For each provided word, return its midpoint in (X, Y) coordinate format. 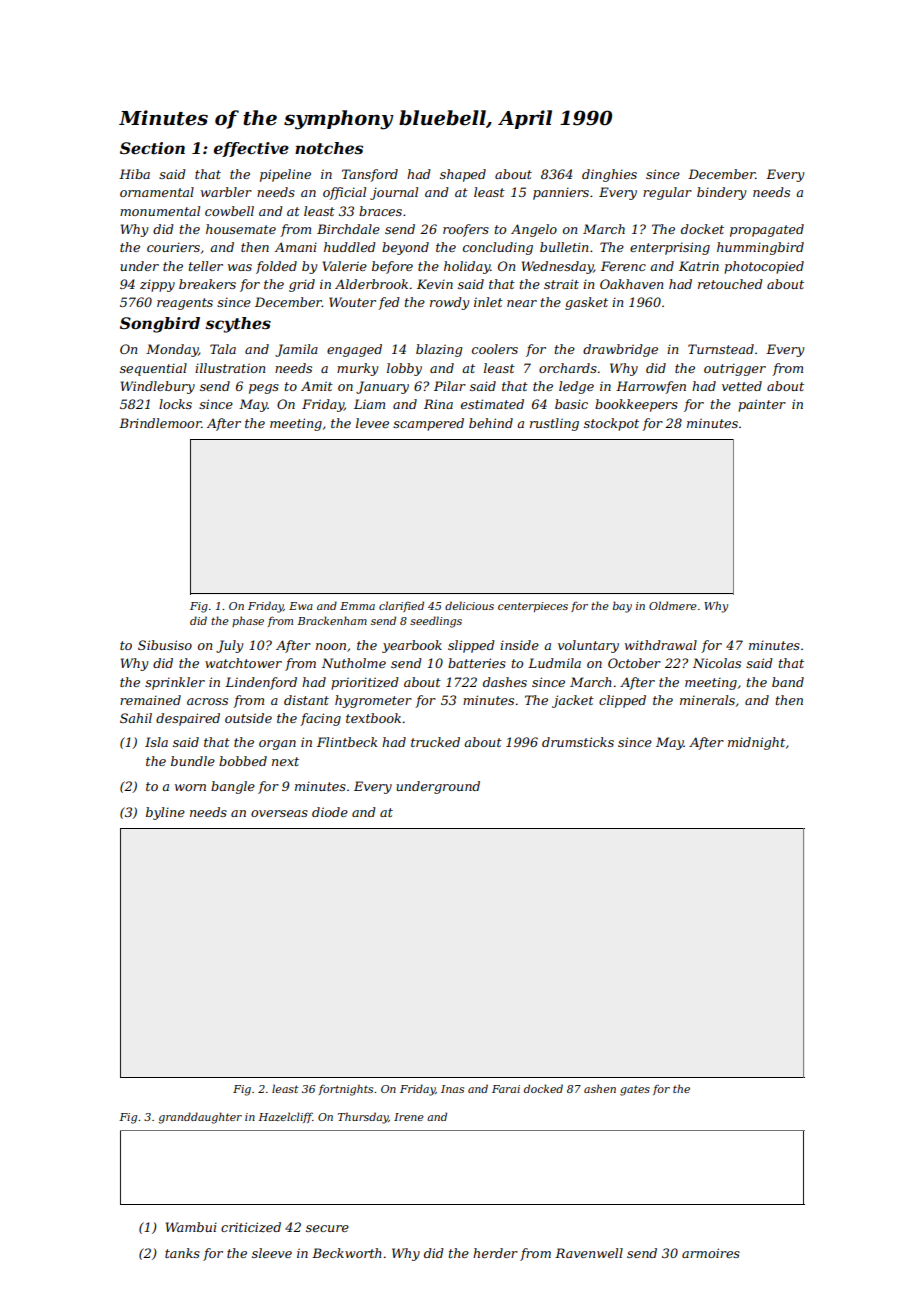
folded (276, 267)
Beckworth (347, 1253)
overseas (279, 813)
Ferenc (623, 266)
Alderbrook (371, 284)
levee (372, 423)
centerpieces (533, 607)
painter (762, 405)
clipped (622, 701)
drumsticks (578, 742)
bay (622, 607)
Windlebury (158, 387)
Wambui (191, 1227)
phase (248, 621)
